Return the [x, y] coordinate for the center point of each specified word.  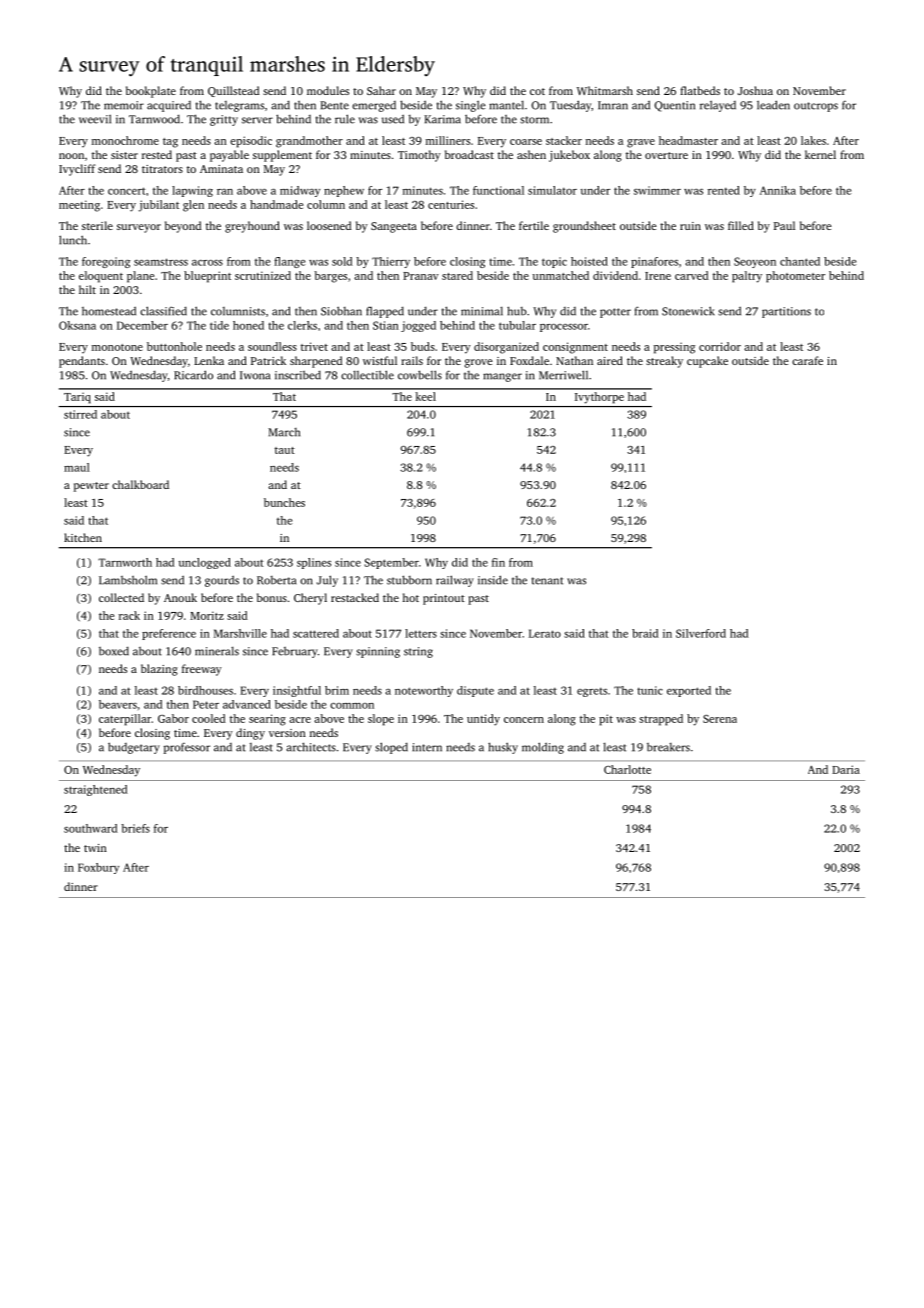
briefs [135, 828]
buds [423, 346]
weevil [95, 119]
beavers [118, 704]
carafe [807, 360]
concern [524, 720]
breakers [668, 747]
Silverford [701, 633]
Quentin [674, 106]
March [284, 432]
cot [537, 91]
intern [427, 747]
